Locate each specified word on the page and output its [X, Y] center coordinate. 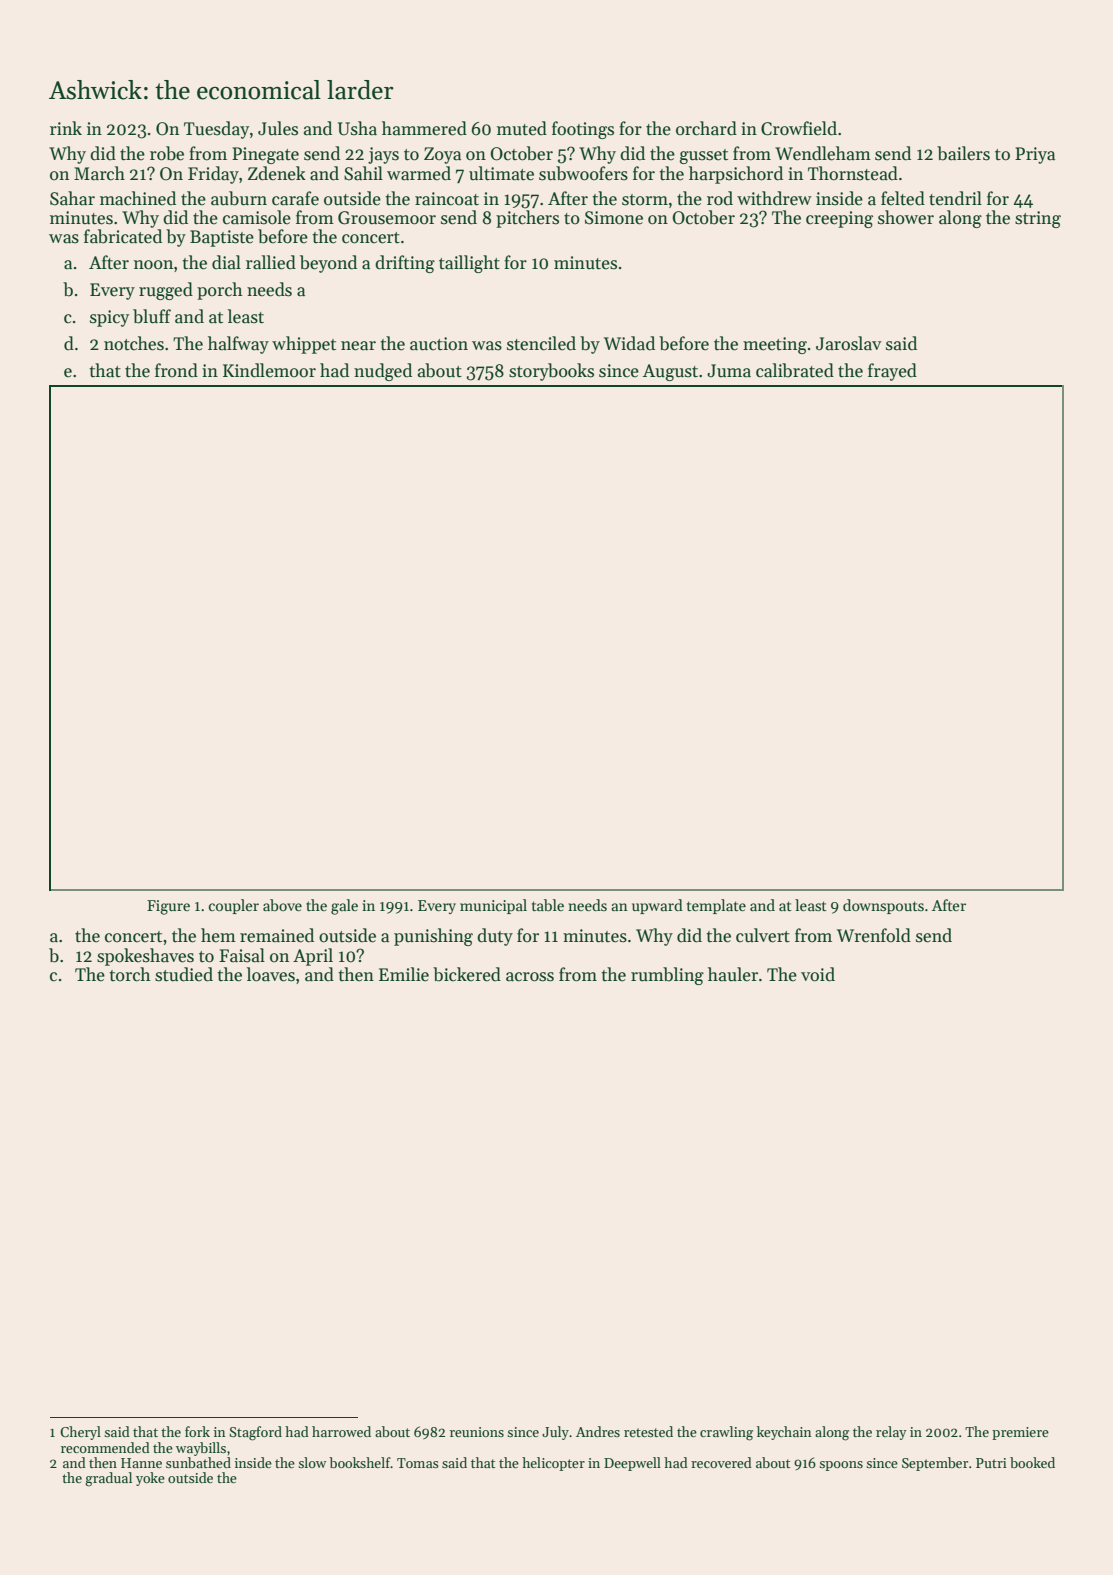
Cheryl [80, 1433]
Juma [729, 371]
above [282, 905]
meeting [775, 345]
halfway [238, 345]
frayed [892, 372]
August [670, 372]
